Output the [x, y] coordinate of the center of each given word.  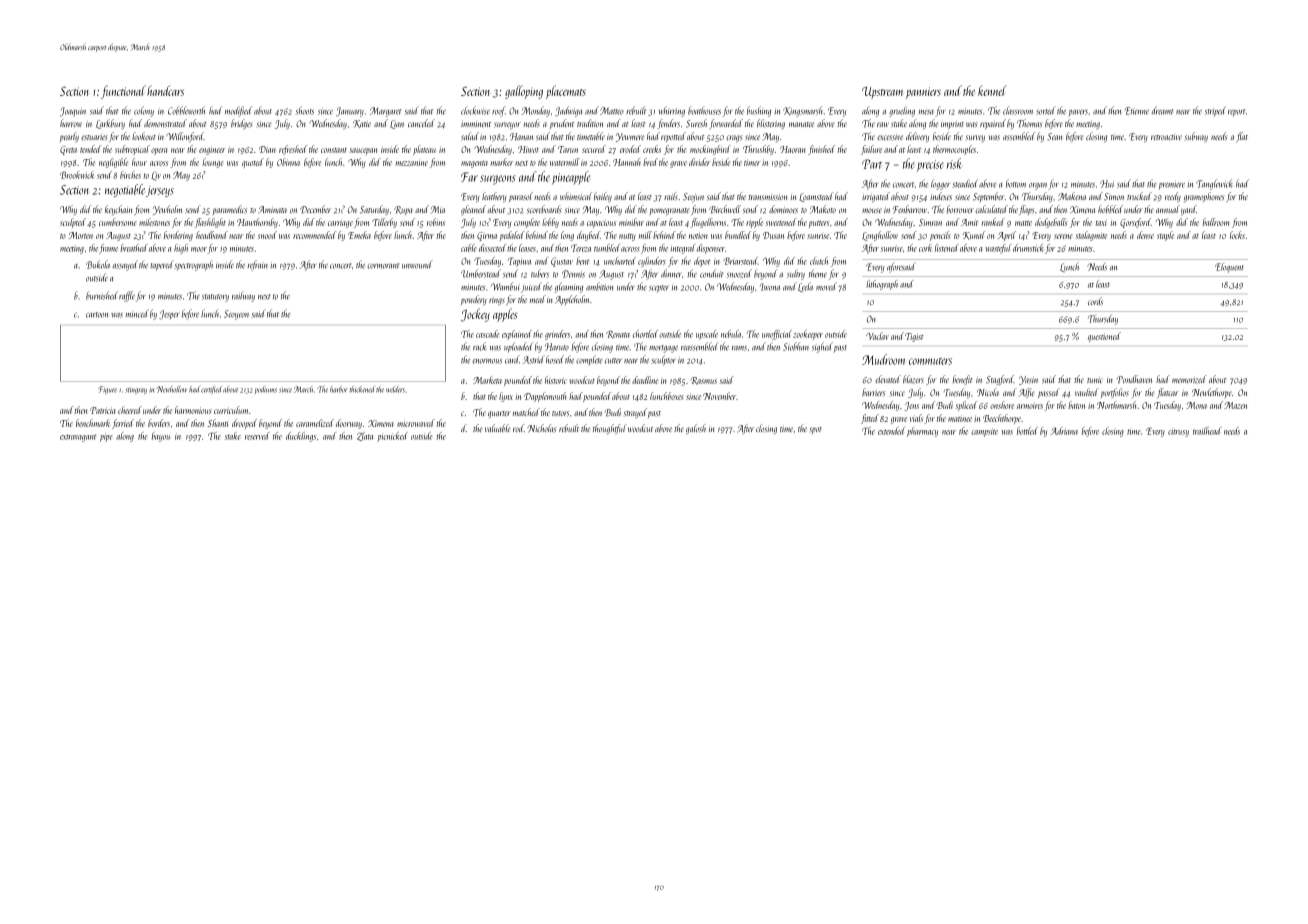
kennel [992, 90]
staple [1165, 236]
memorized [1189, 379]
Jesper [169, 315]
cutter [613, 361]
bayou [161, 437]
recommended [314, 235]
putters [819, 224]
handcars [165, 90]
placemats [566, 92]
